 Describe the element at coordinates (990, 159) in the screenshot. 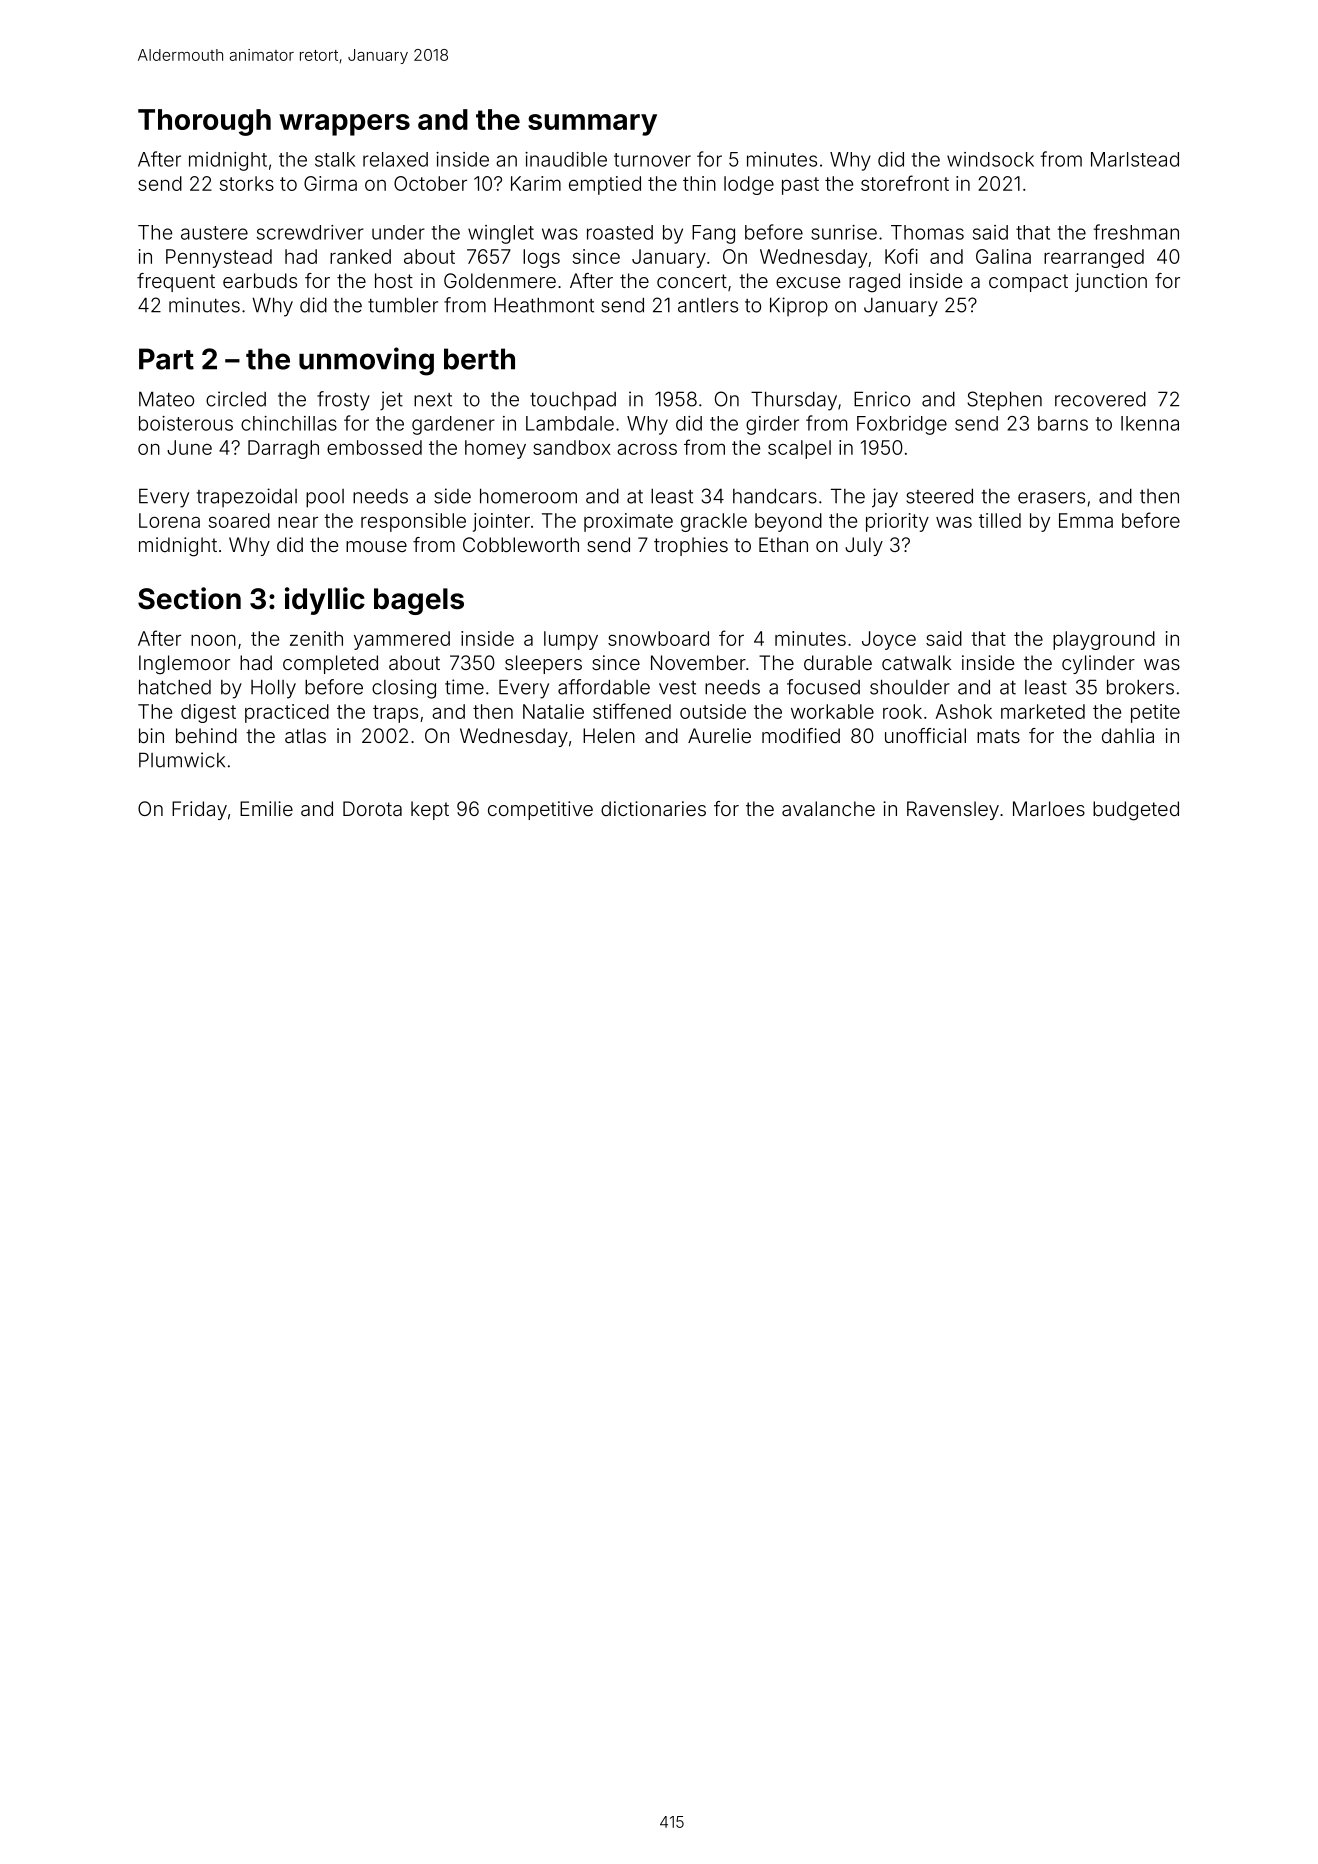

I see `windsock` at that location.
